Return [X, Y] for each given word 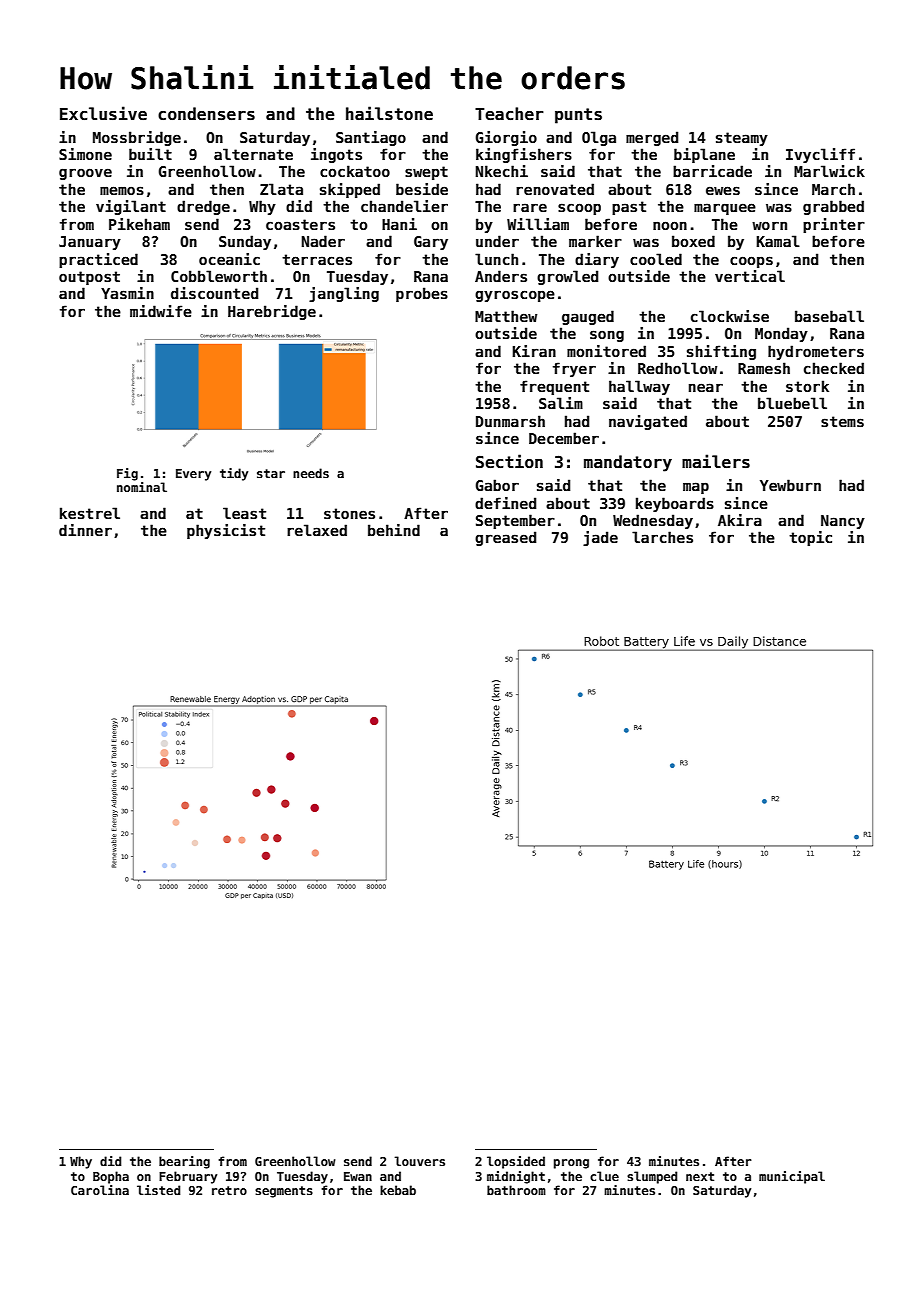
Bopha [111, 1177]
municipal [792, 1177]
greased [505, 538]
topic [810, 538]
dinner [85, 530]
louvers [420, 1161]
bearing [184, 1162]
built [150, 154]
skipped [350, 190]
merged [652, 138]
